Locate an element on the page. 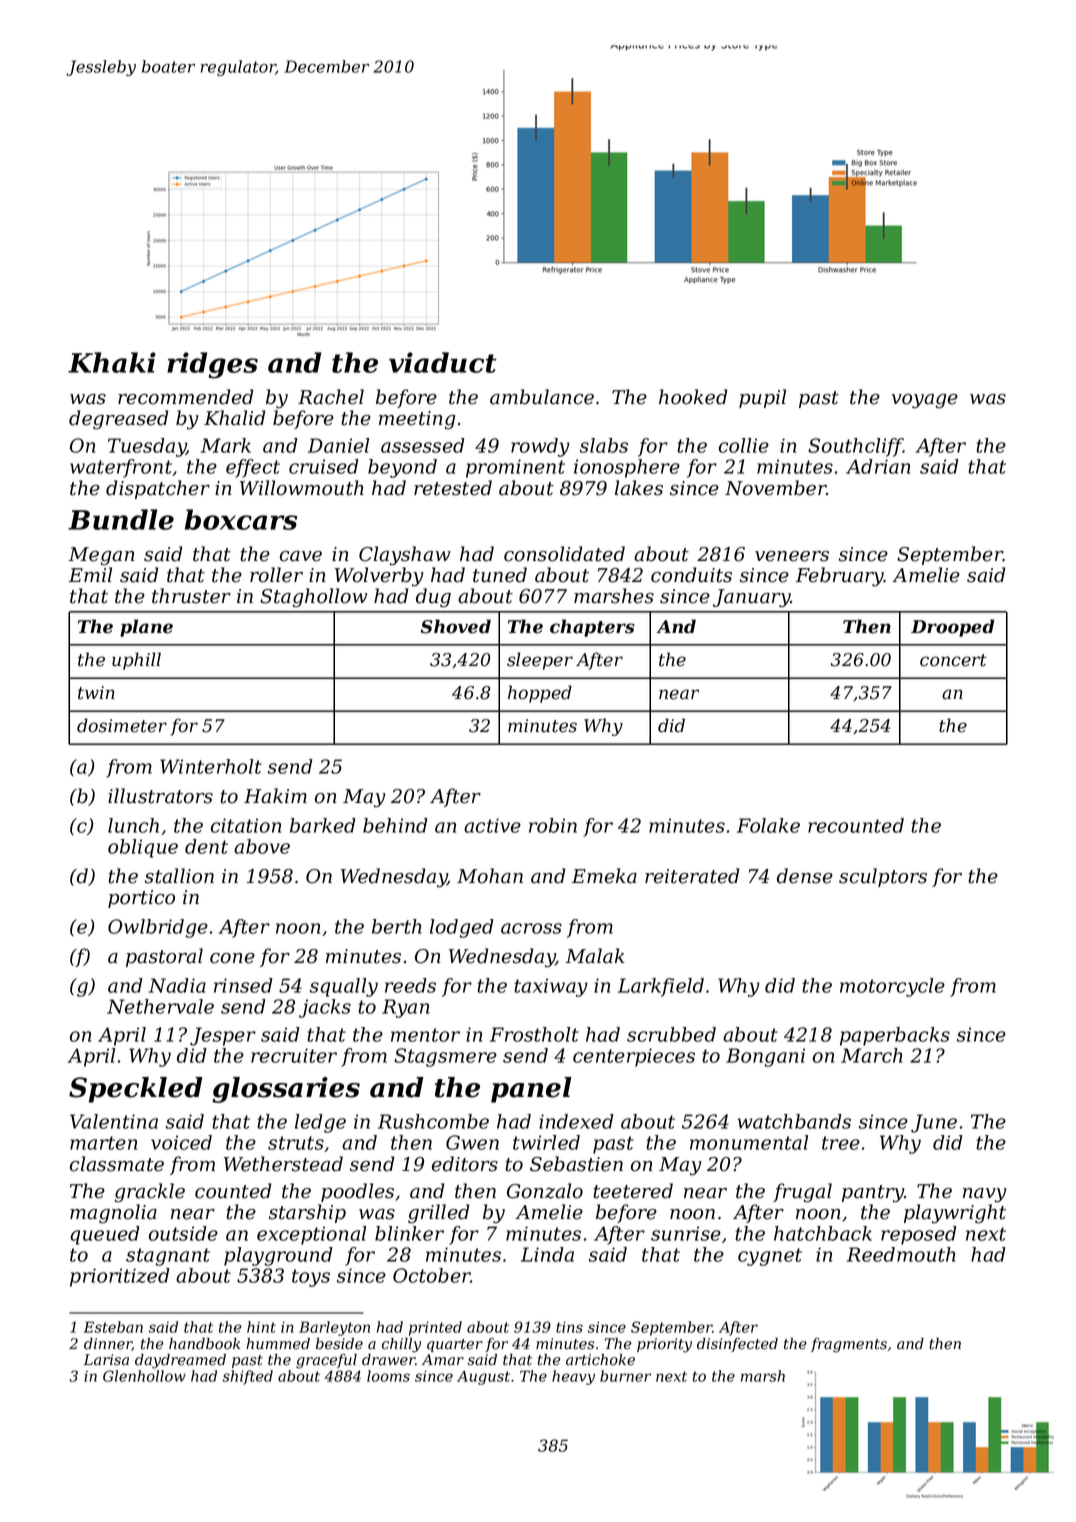 The width and height of the image is (1076, 1522). cruised is located at coordinates (324, 466).
